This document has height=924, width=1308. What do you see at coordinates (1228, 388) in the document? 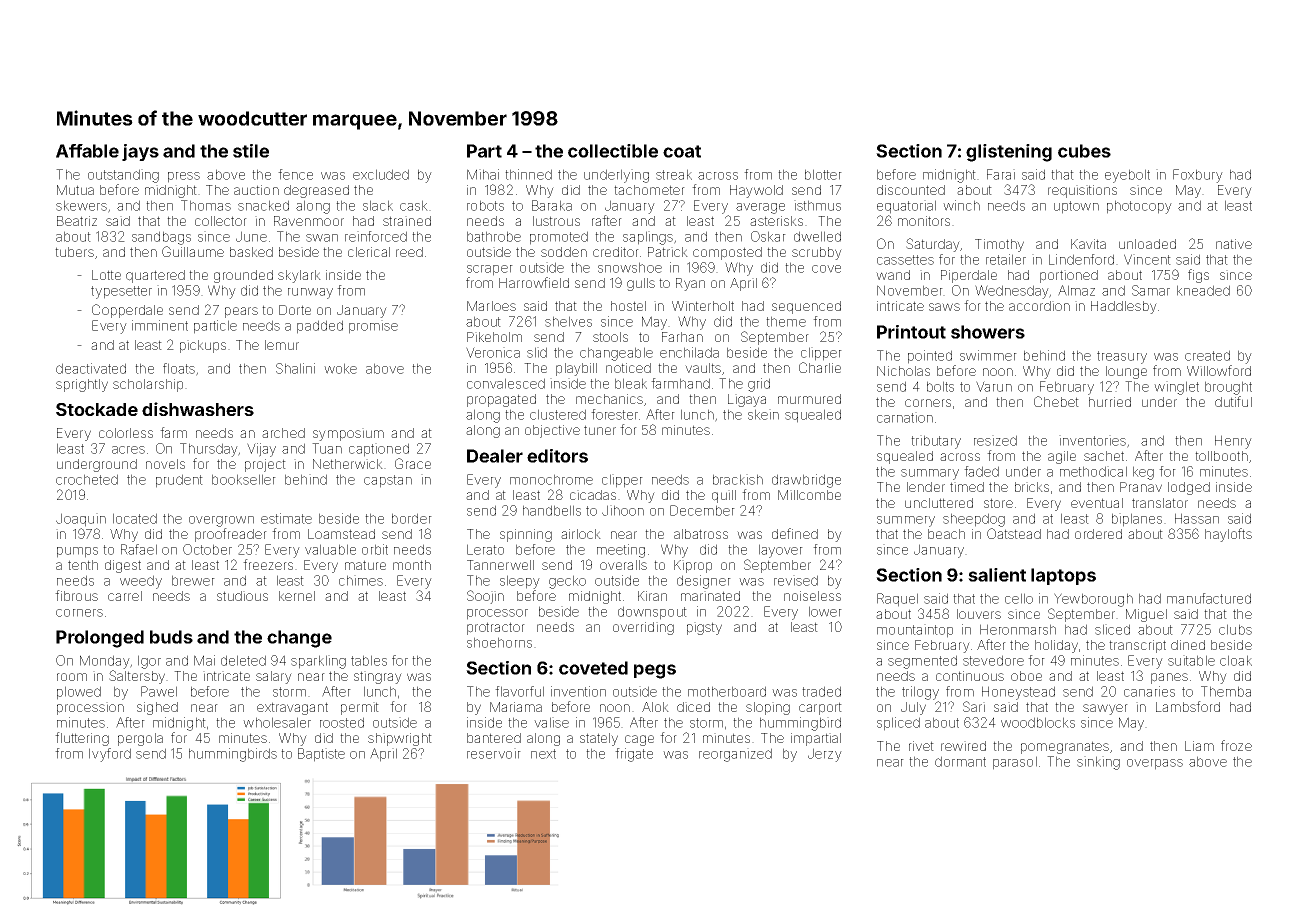
I see `brought` at bounding box center [1228, 388].
